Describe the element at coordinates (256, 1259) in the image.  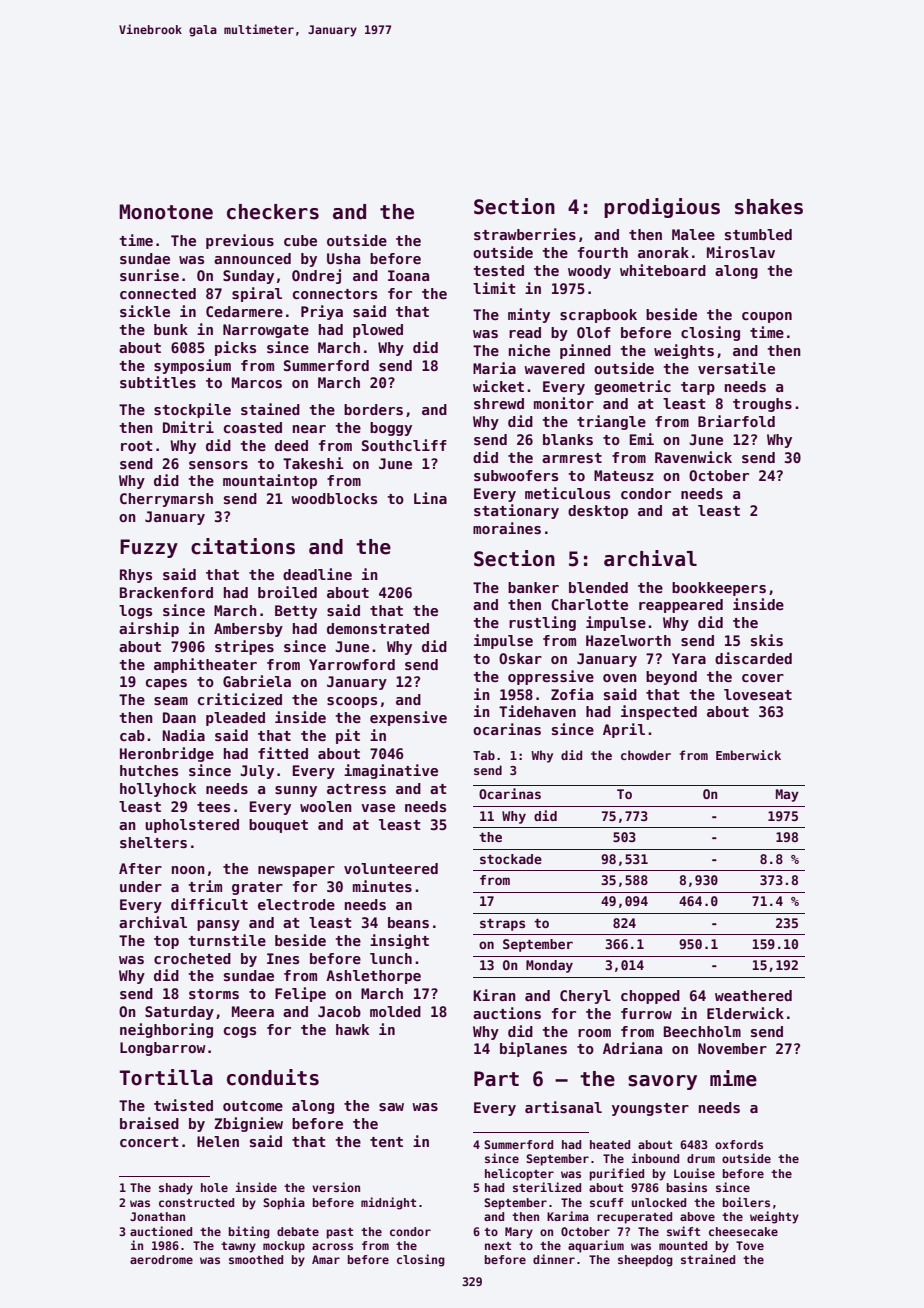
I see `smoothed` at that location.
